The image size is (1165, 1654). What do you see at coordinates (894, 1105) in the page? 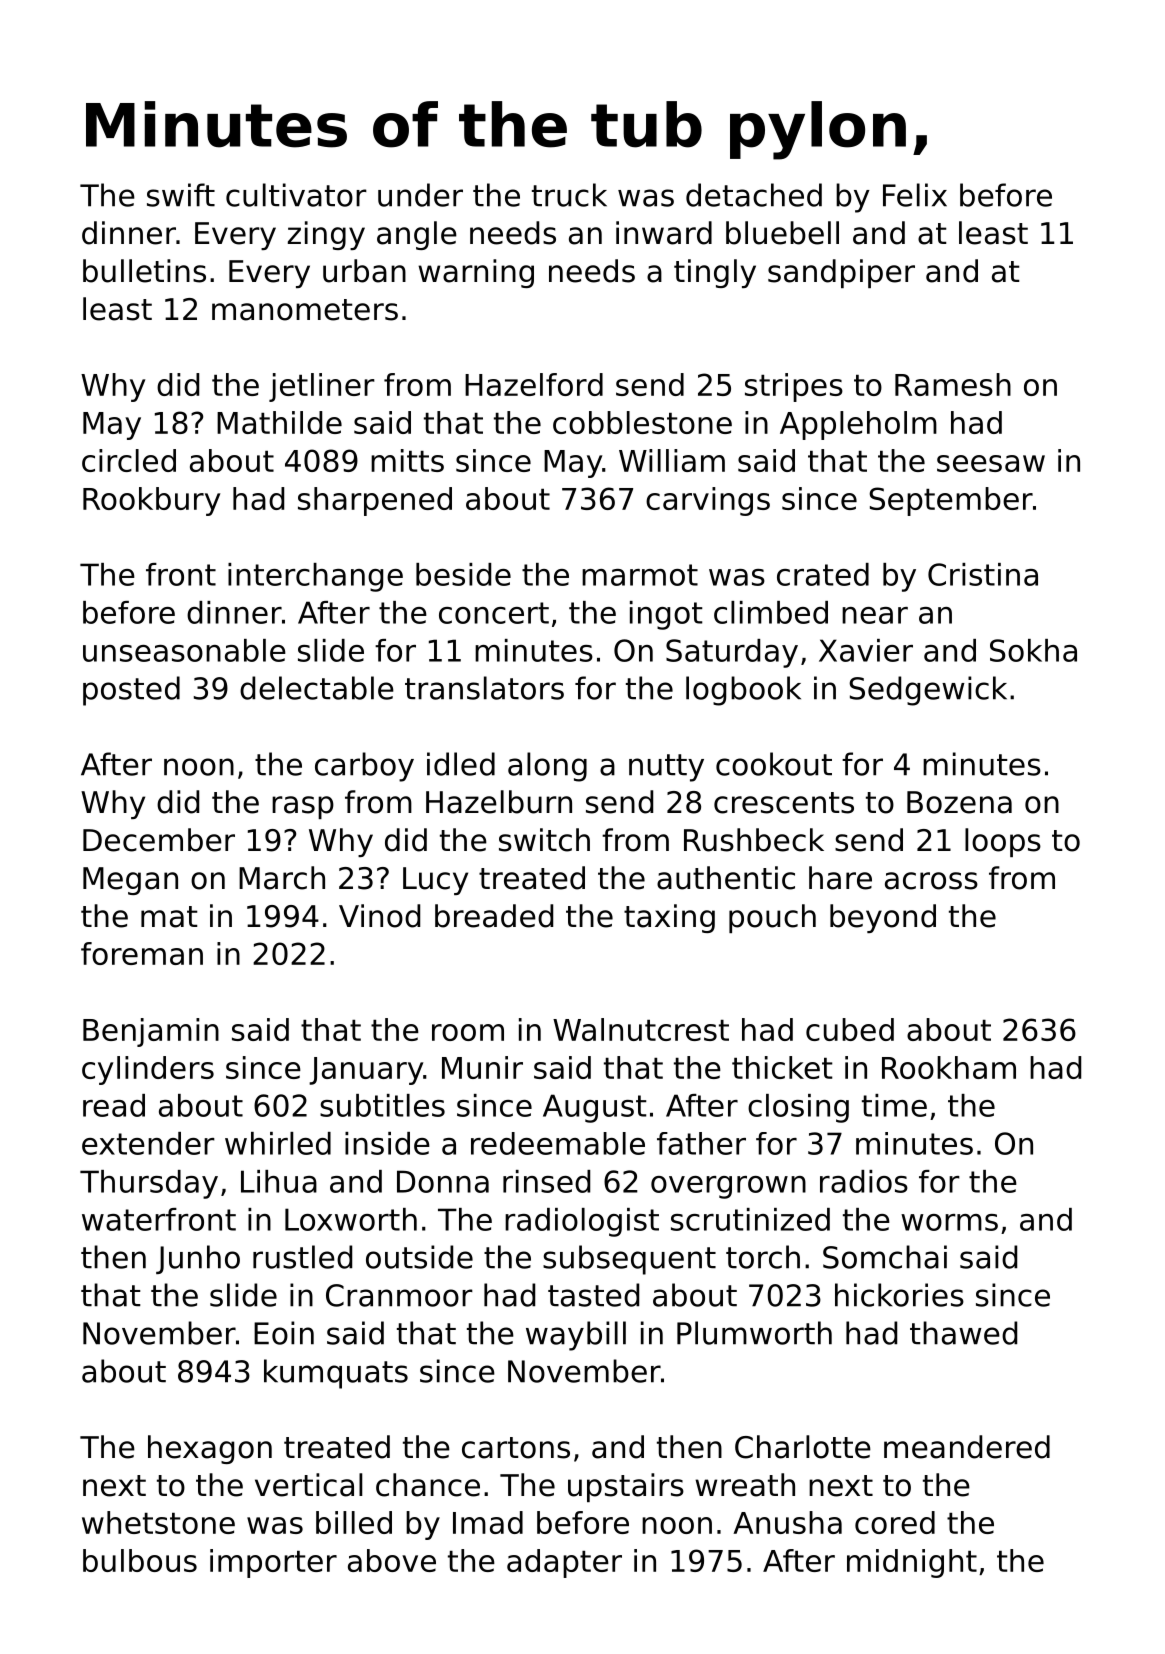
I see `time` at bounding box center [894, 1105].
